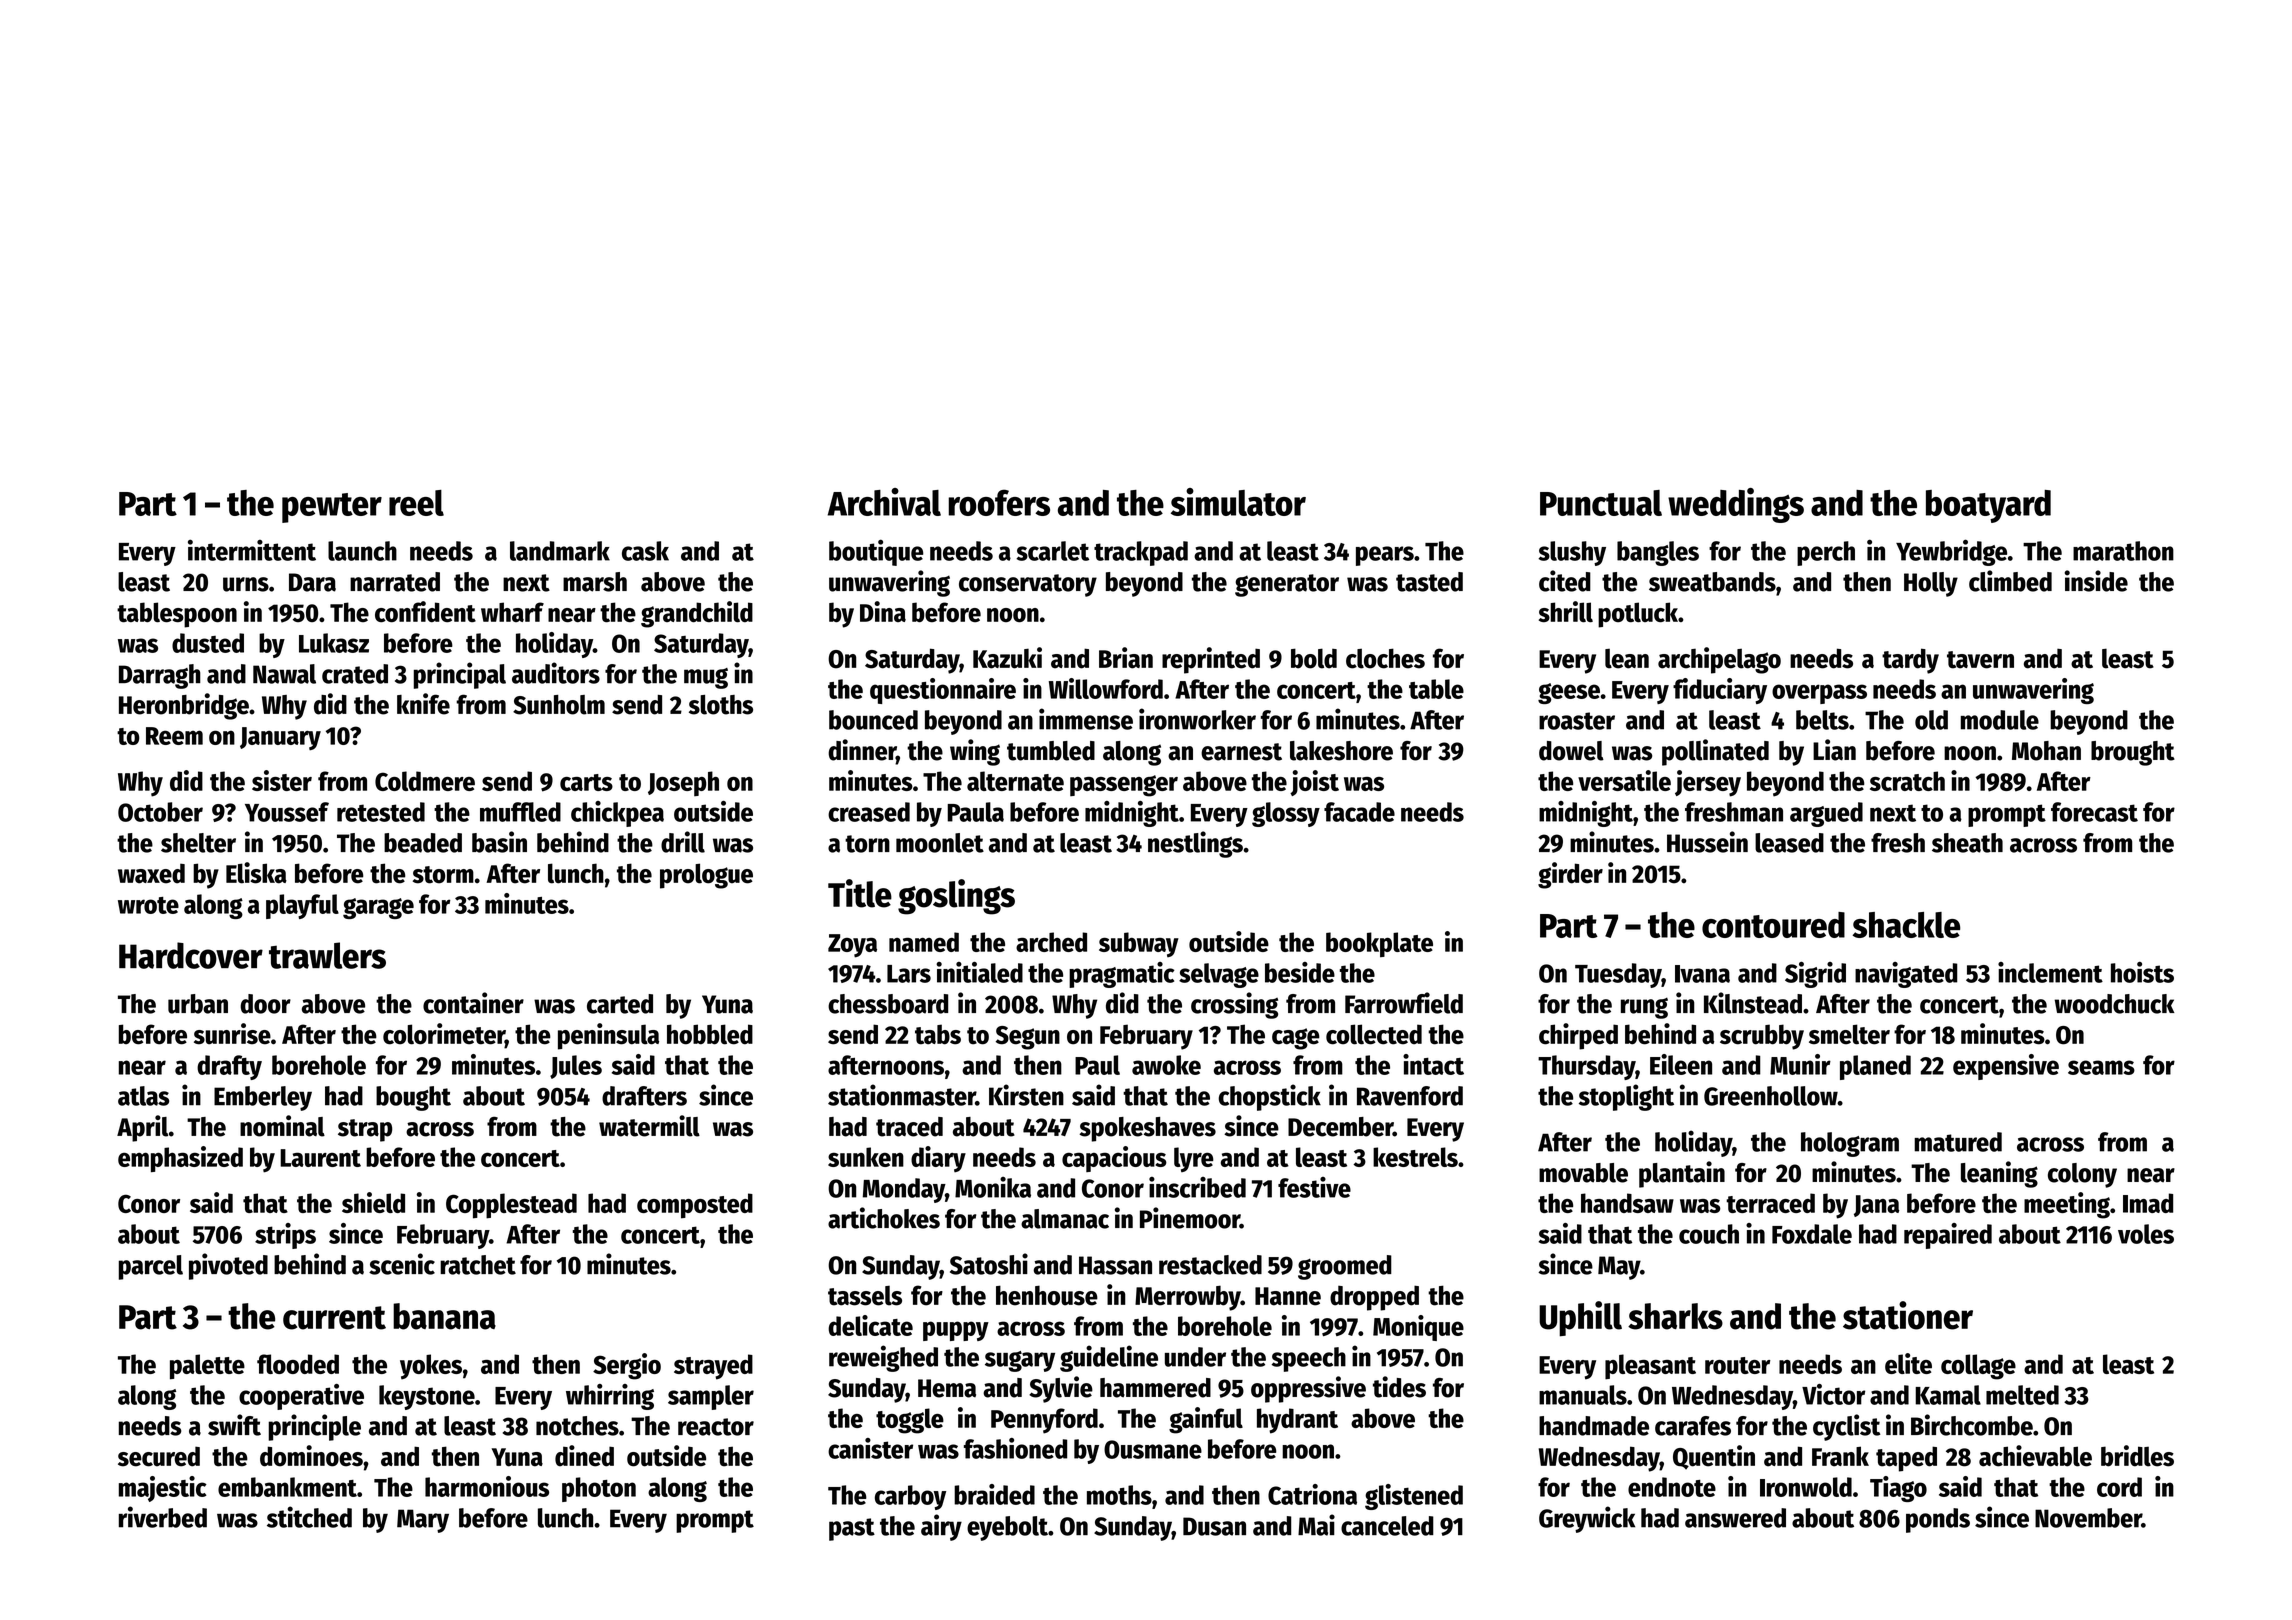 This page has height=1620, width=2292. What do you see at coordinates (1065, 1219) in the page?
I see `almanac` at bounding box center [1065, 1219].
